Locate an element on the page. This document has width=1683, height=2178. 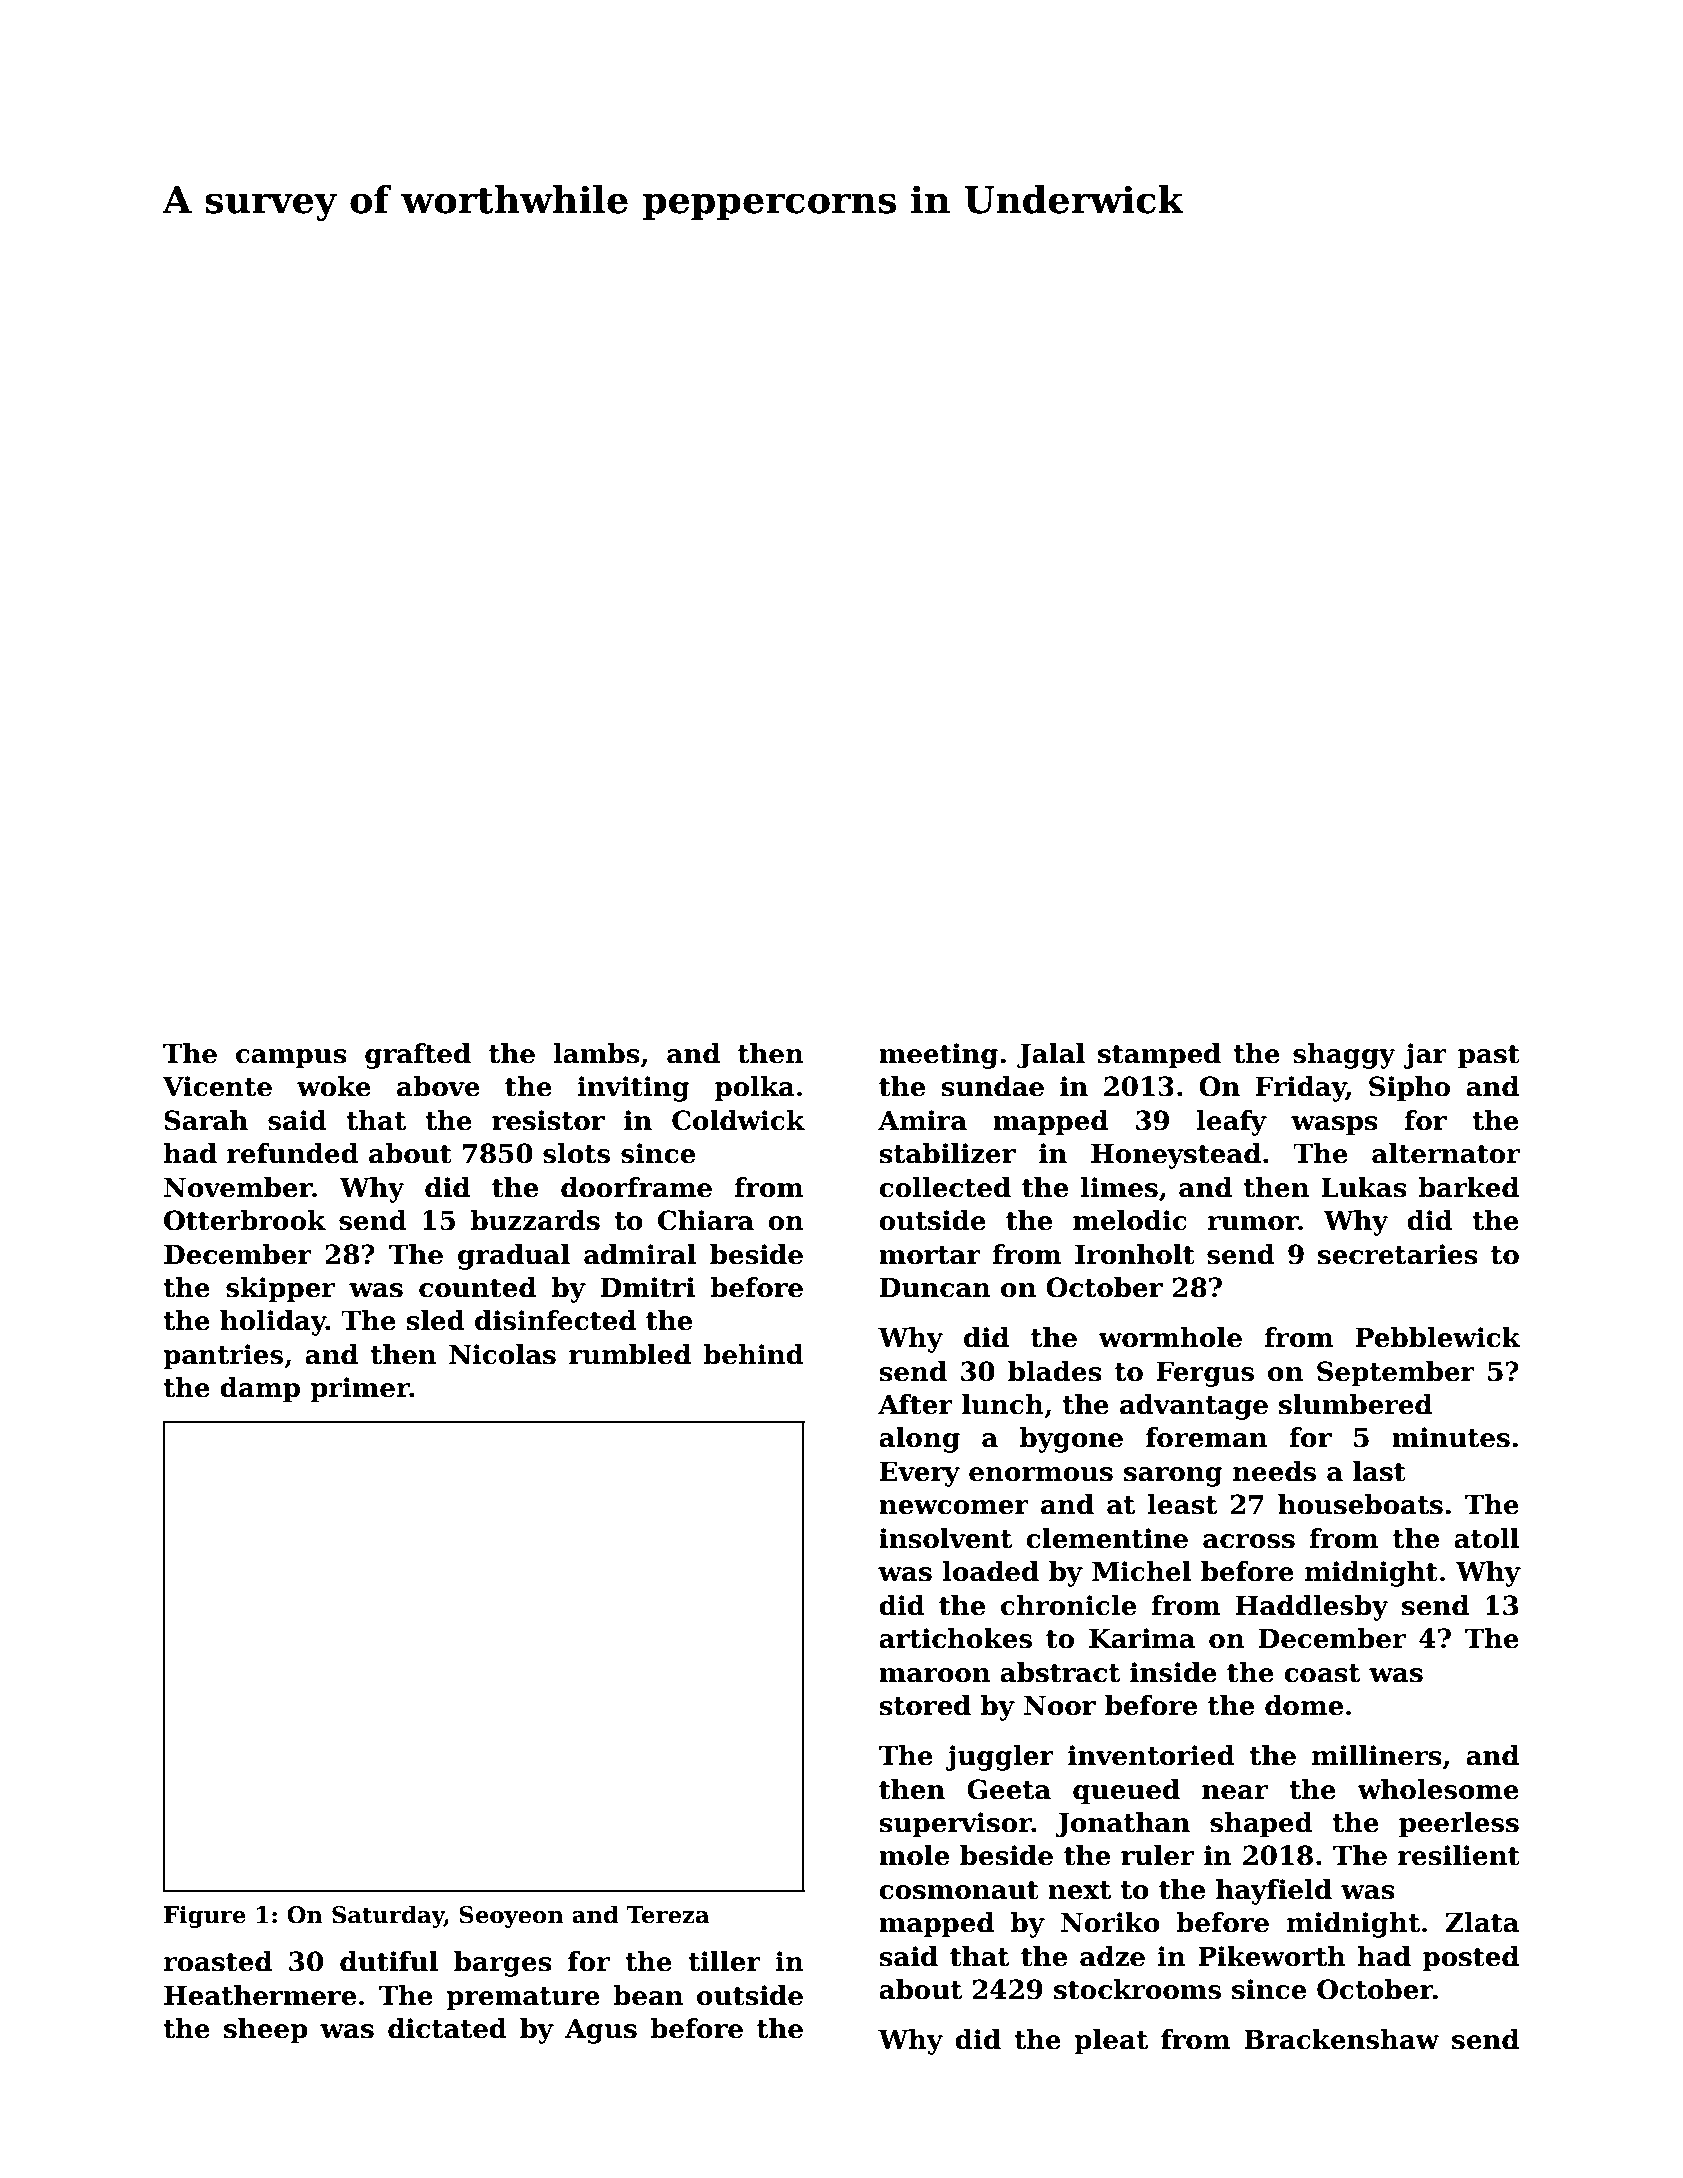
alternator is located at coordinates (1446, 1153).
